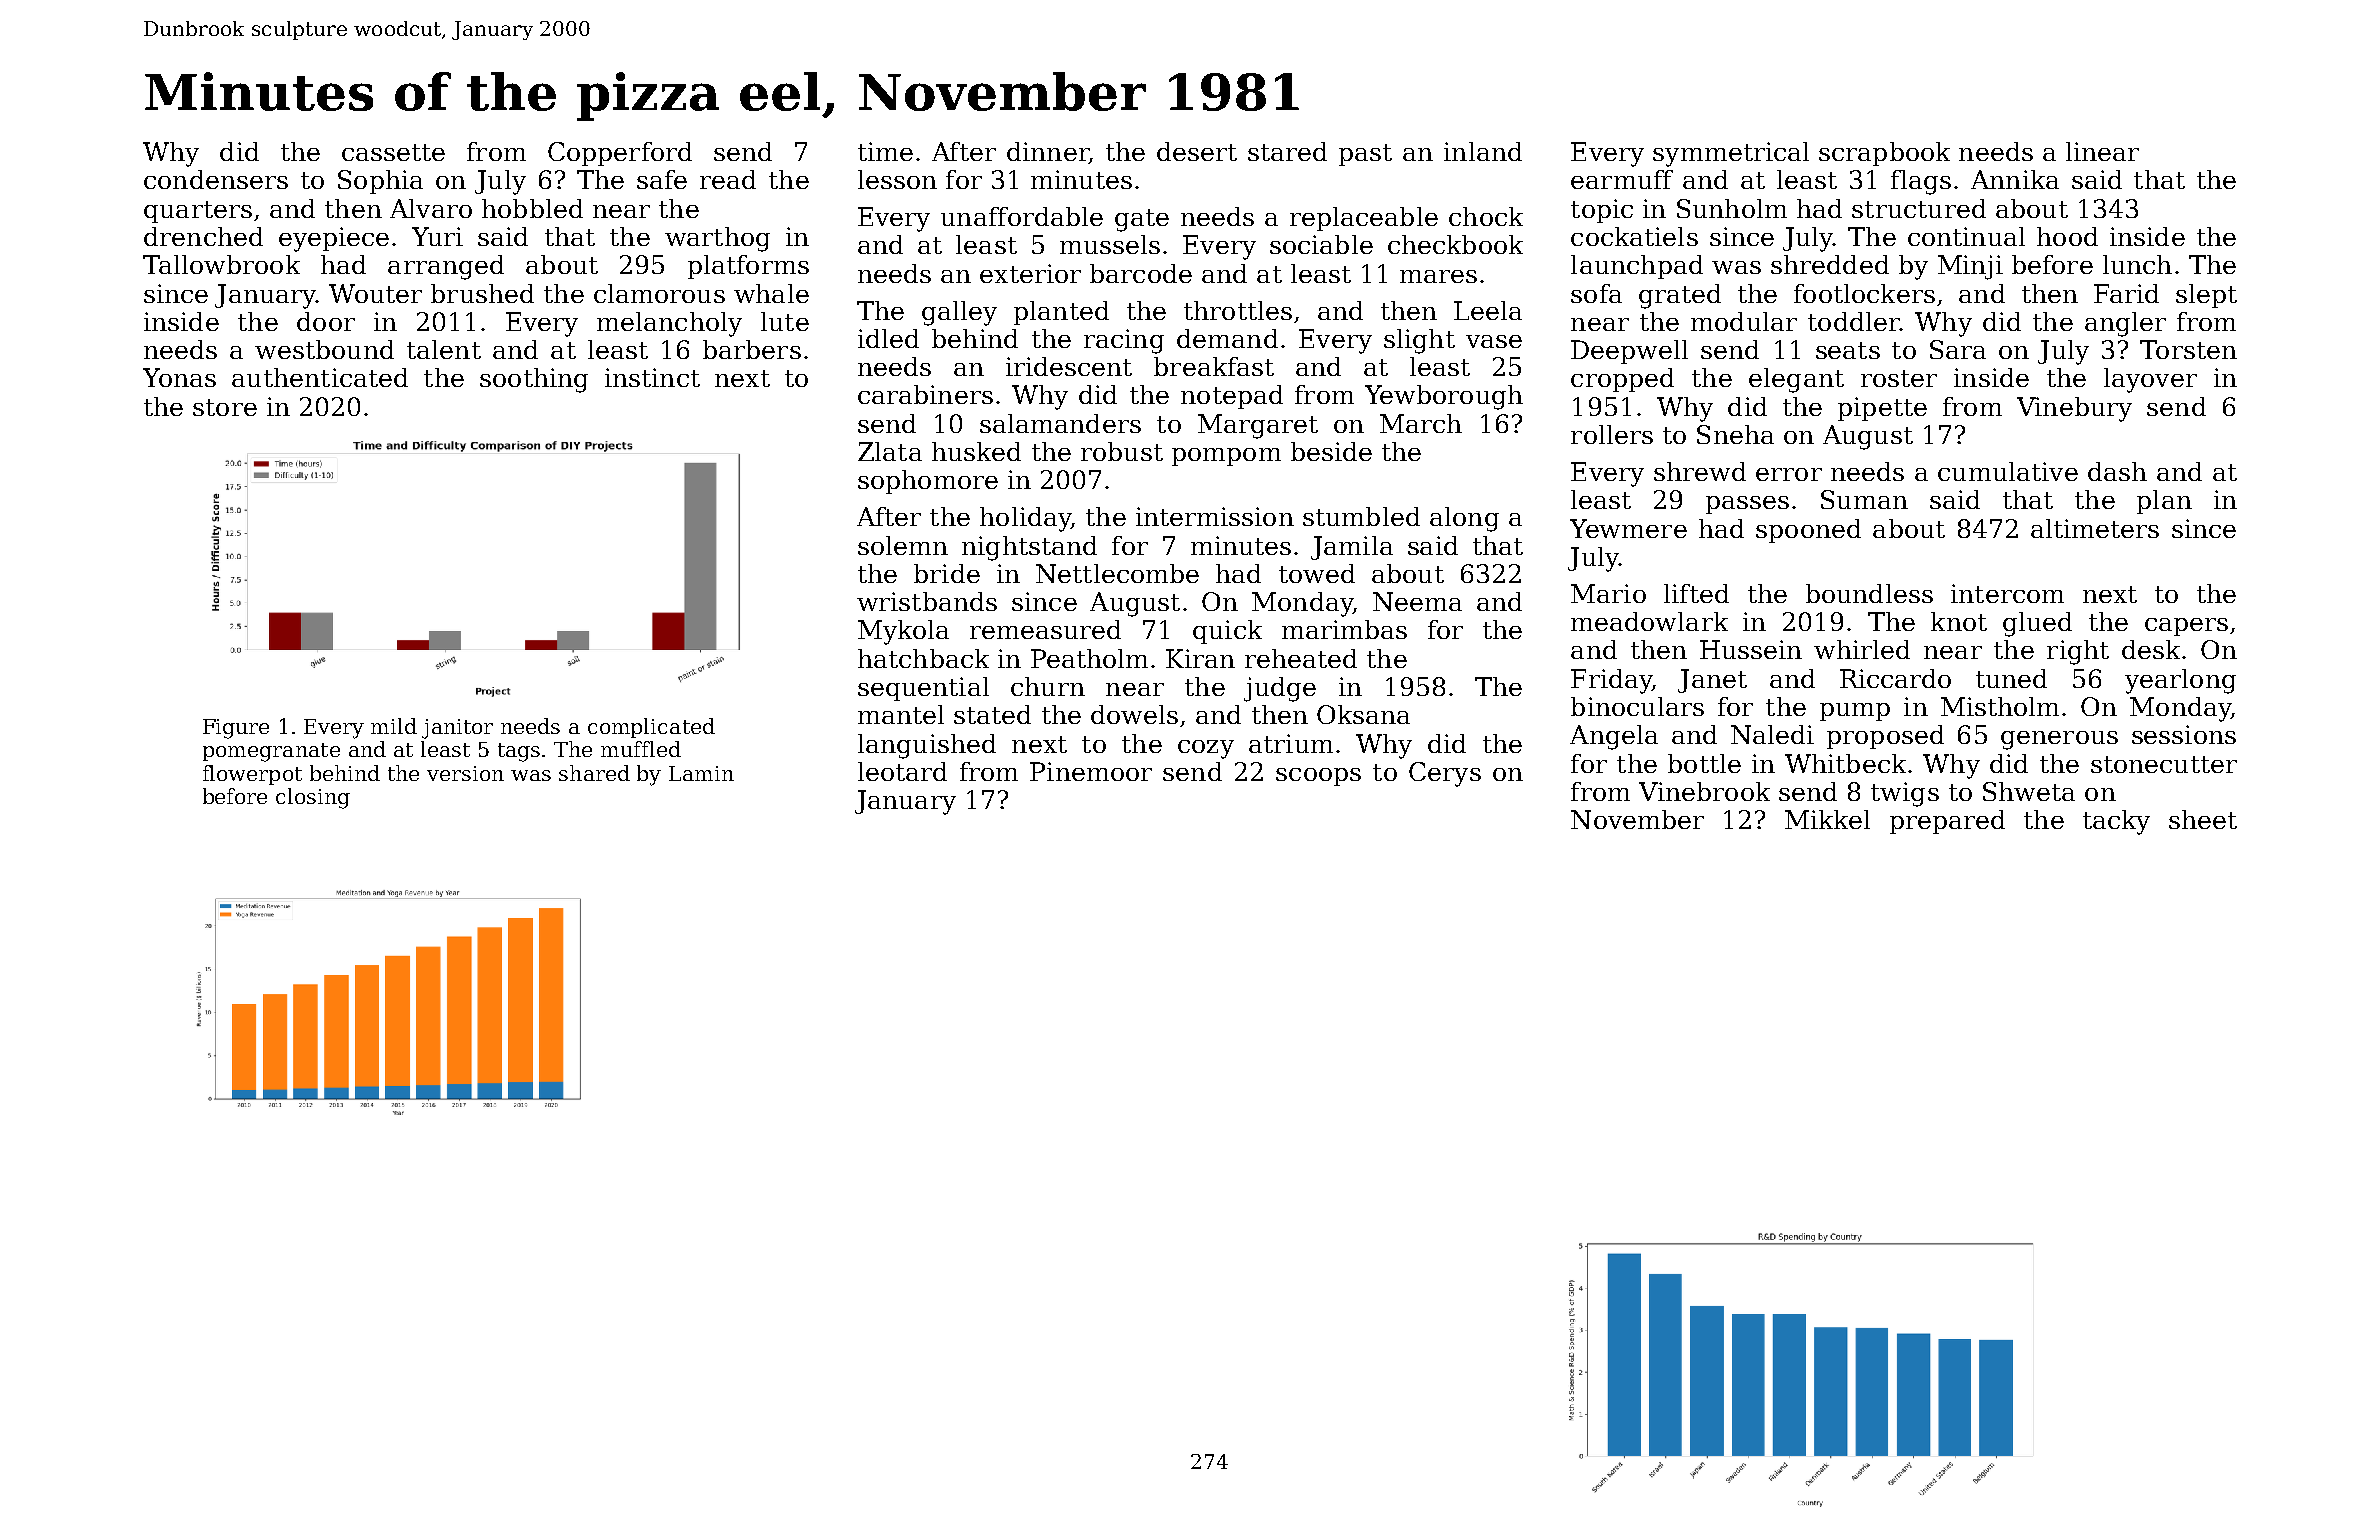 This screenshot has height=1540, width=2380. What do you see at coordinates (179, 377) in the screenshot?
I see `Yonas` at bounding box center [179, 377].
